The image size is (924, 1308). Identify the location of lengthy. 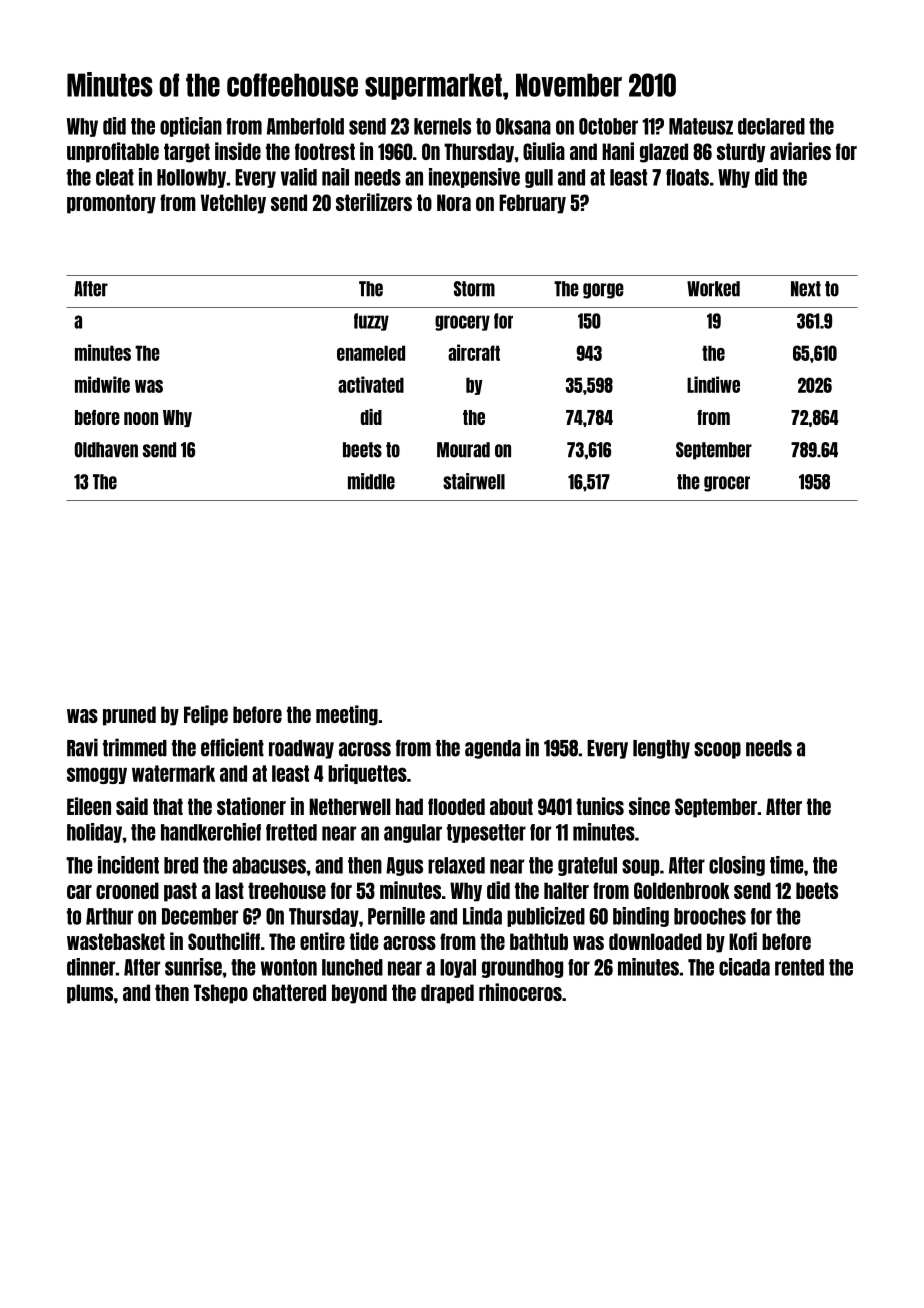
(661, 749).
